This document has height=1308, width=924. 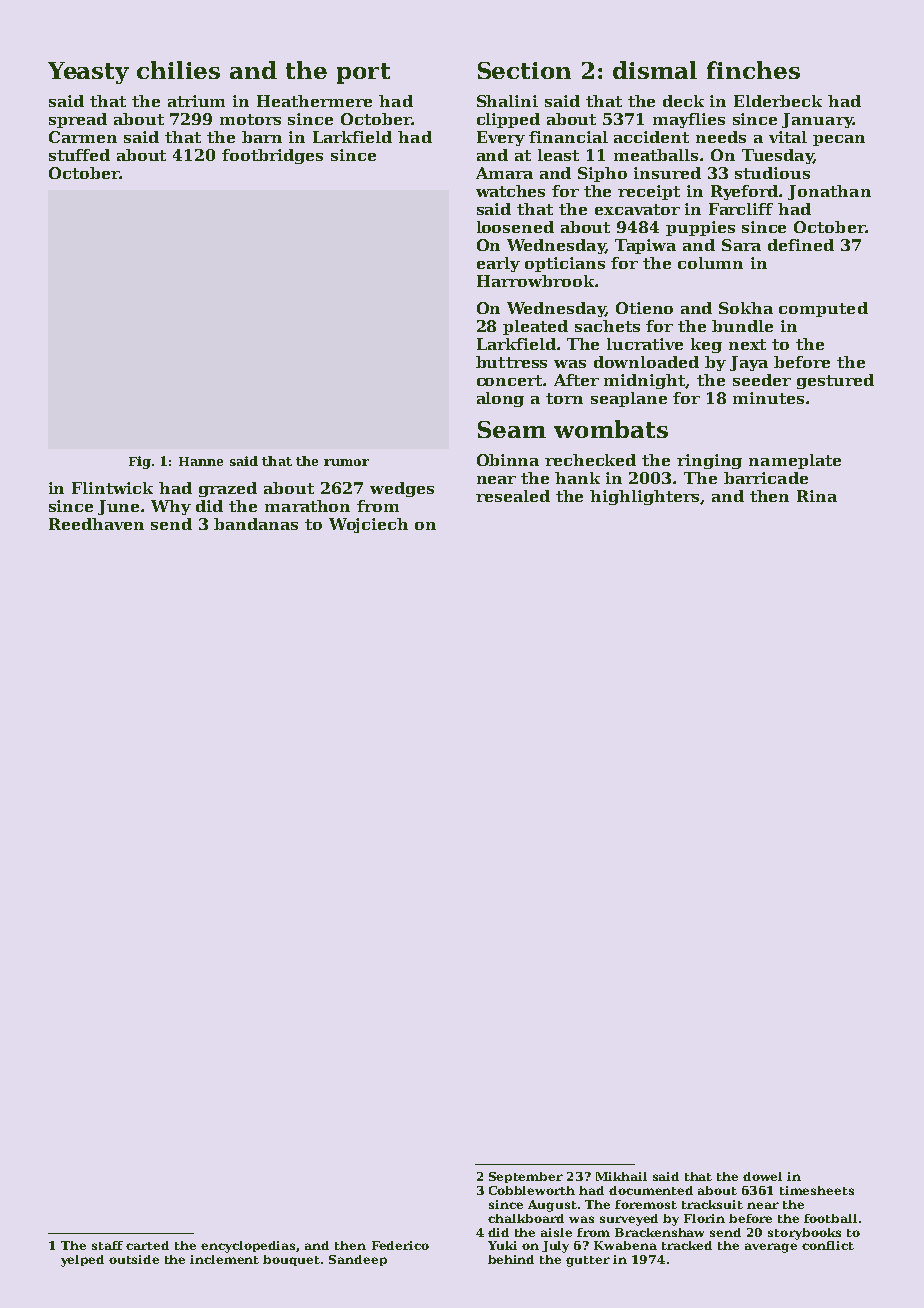 I want to click on behind, so click(x=511, y=1259).
